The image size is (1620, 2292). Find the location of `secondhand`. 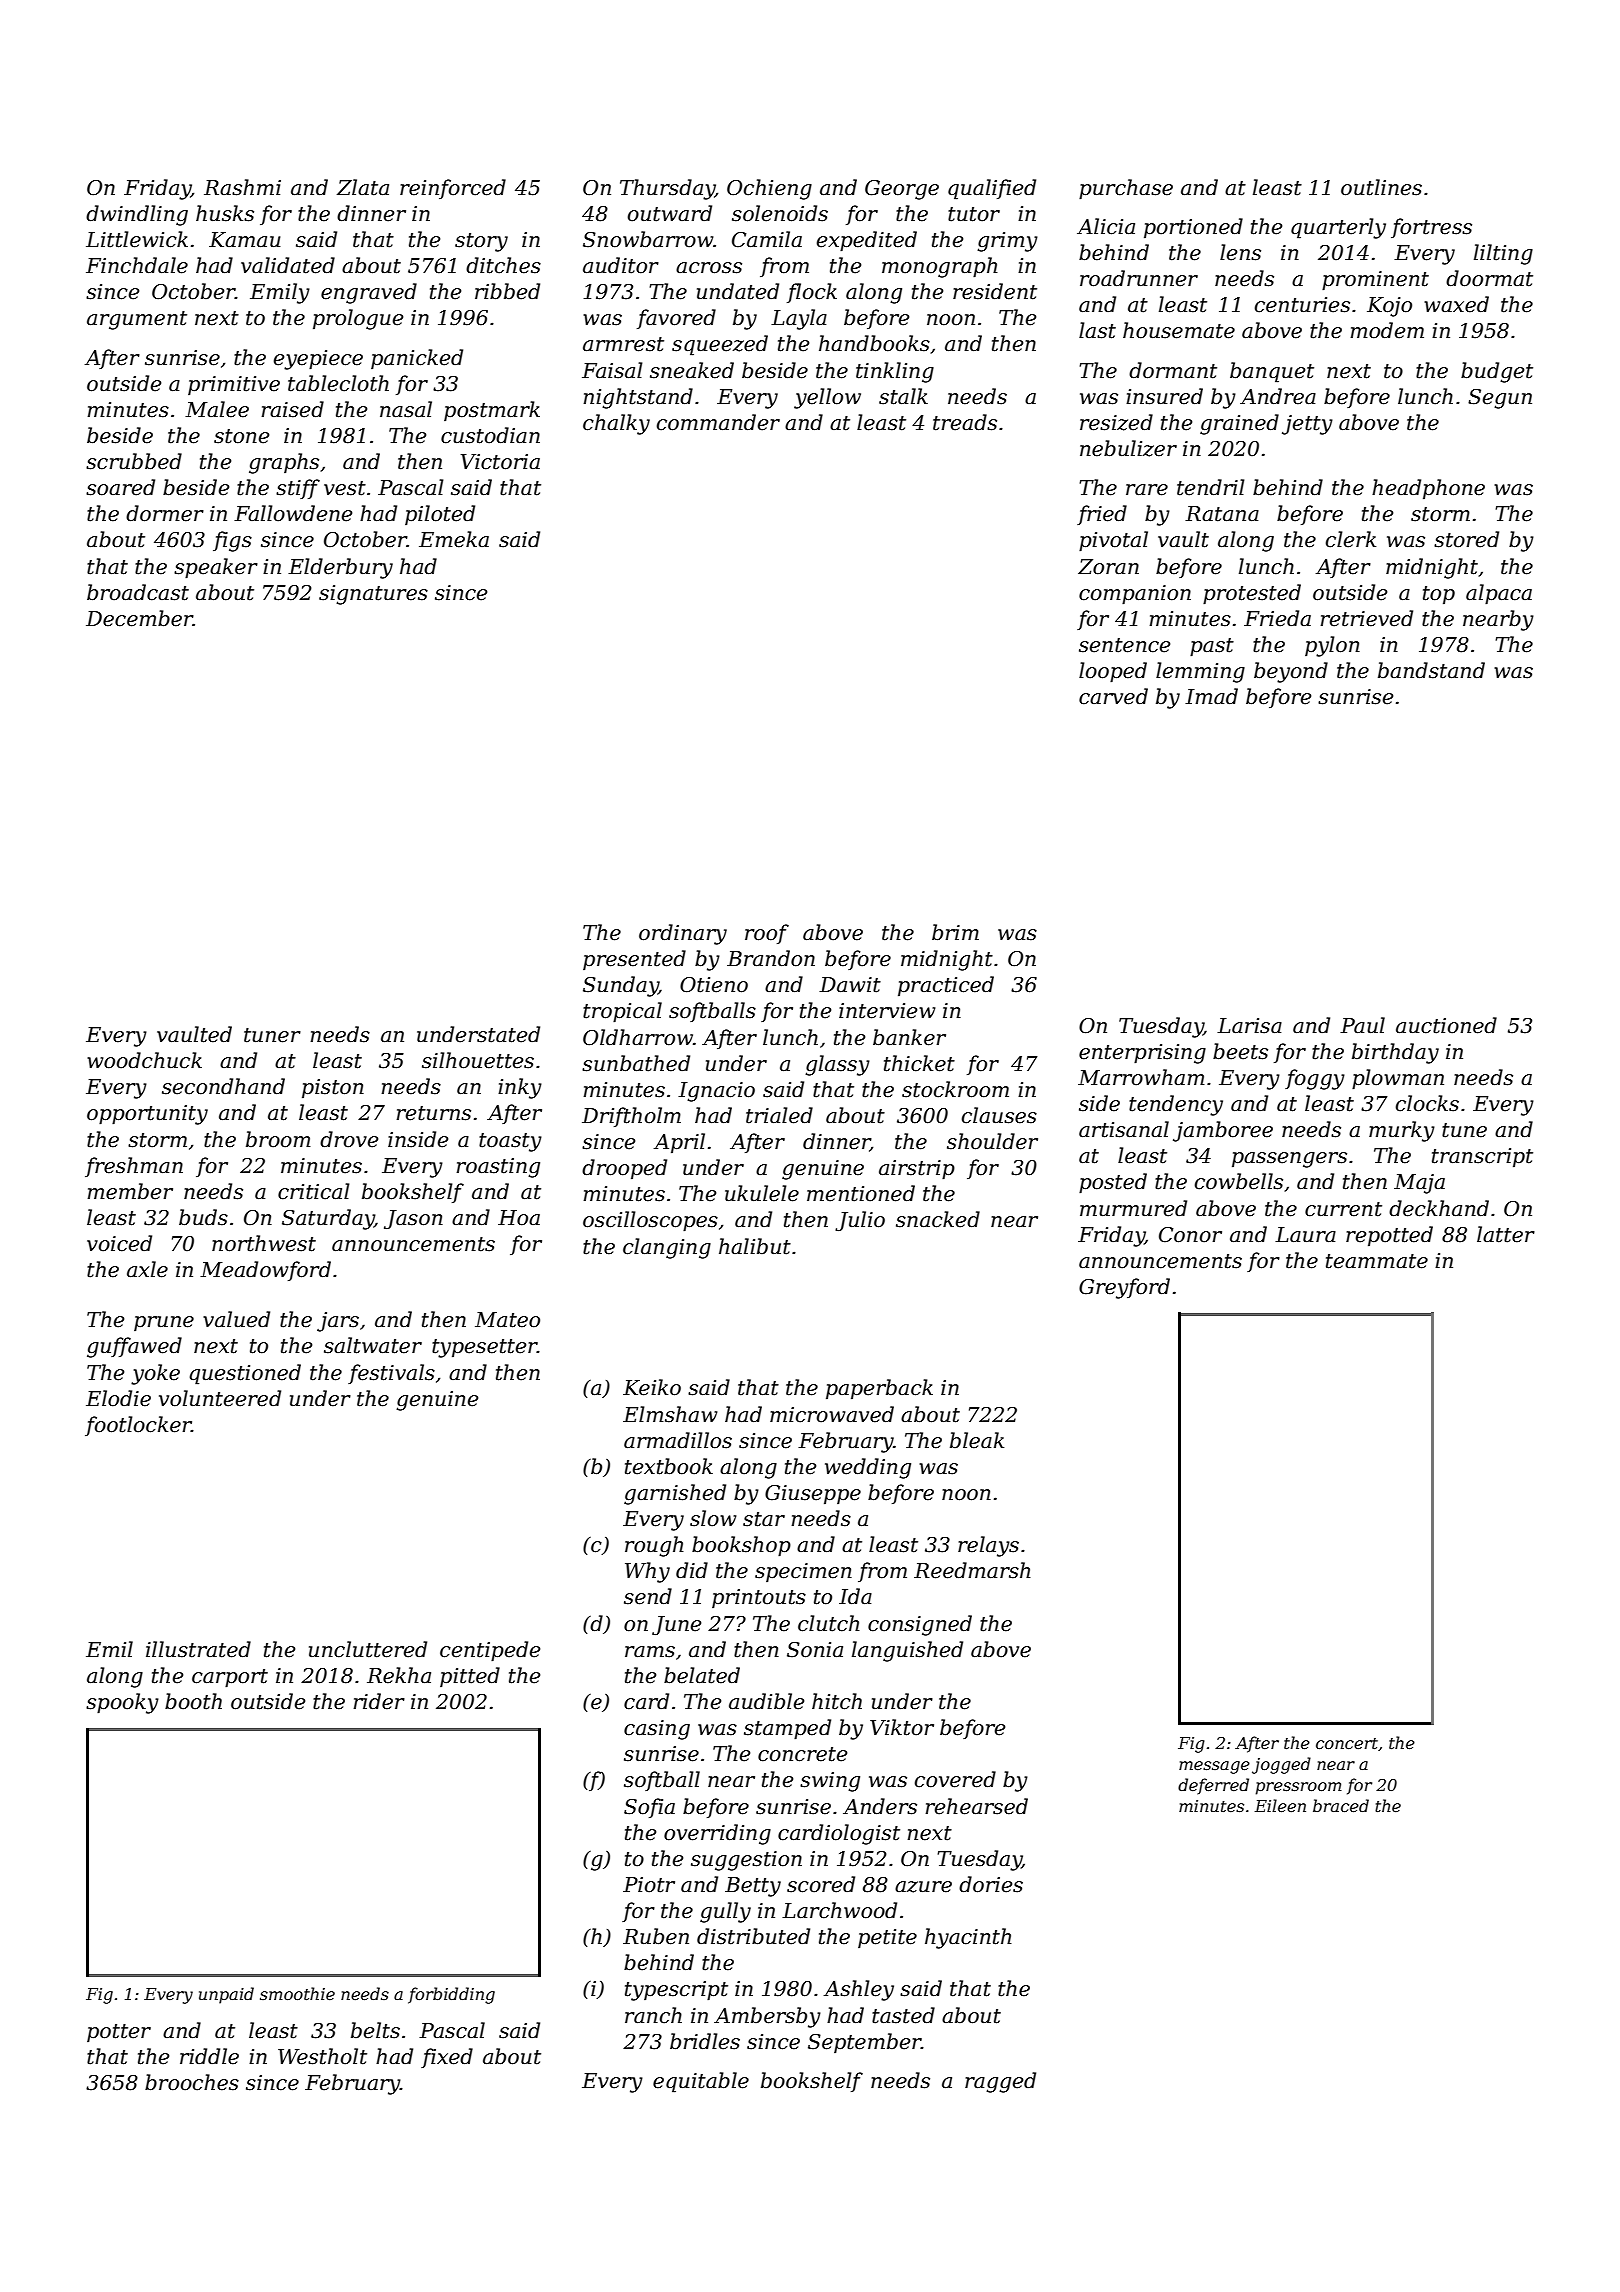

secondhand is located at coordinates (223, 1086).
